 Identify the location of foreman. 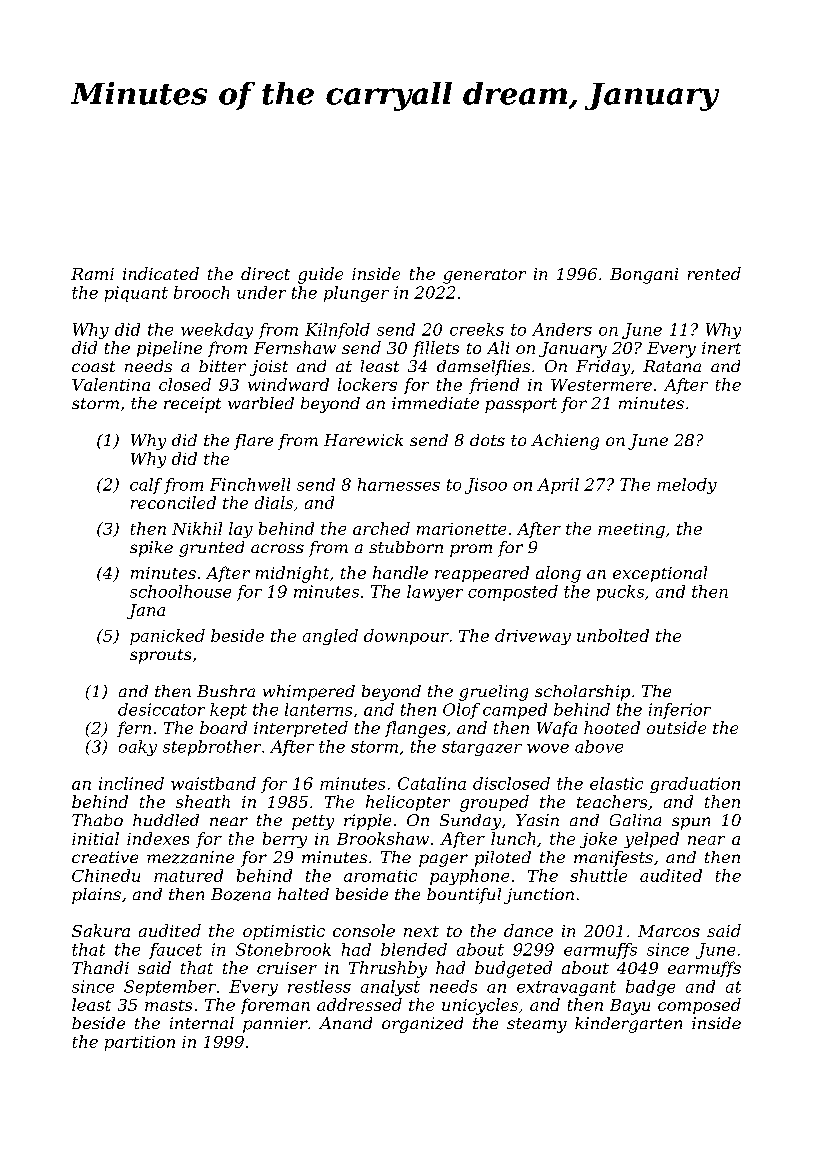
(275, 1006).
